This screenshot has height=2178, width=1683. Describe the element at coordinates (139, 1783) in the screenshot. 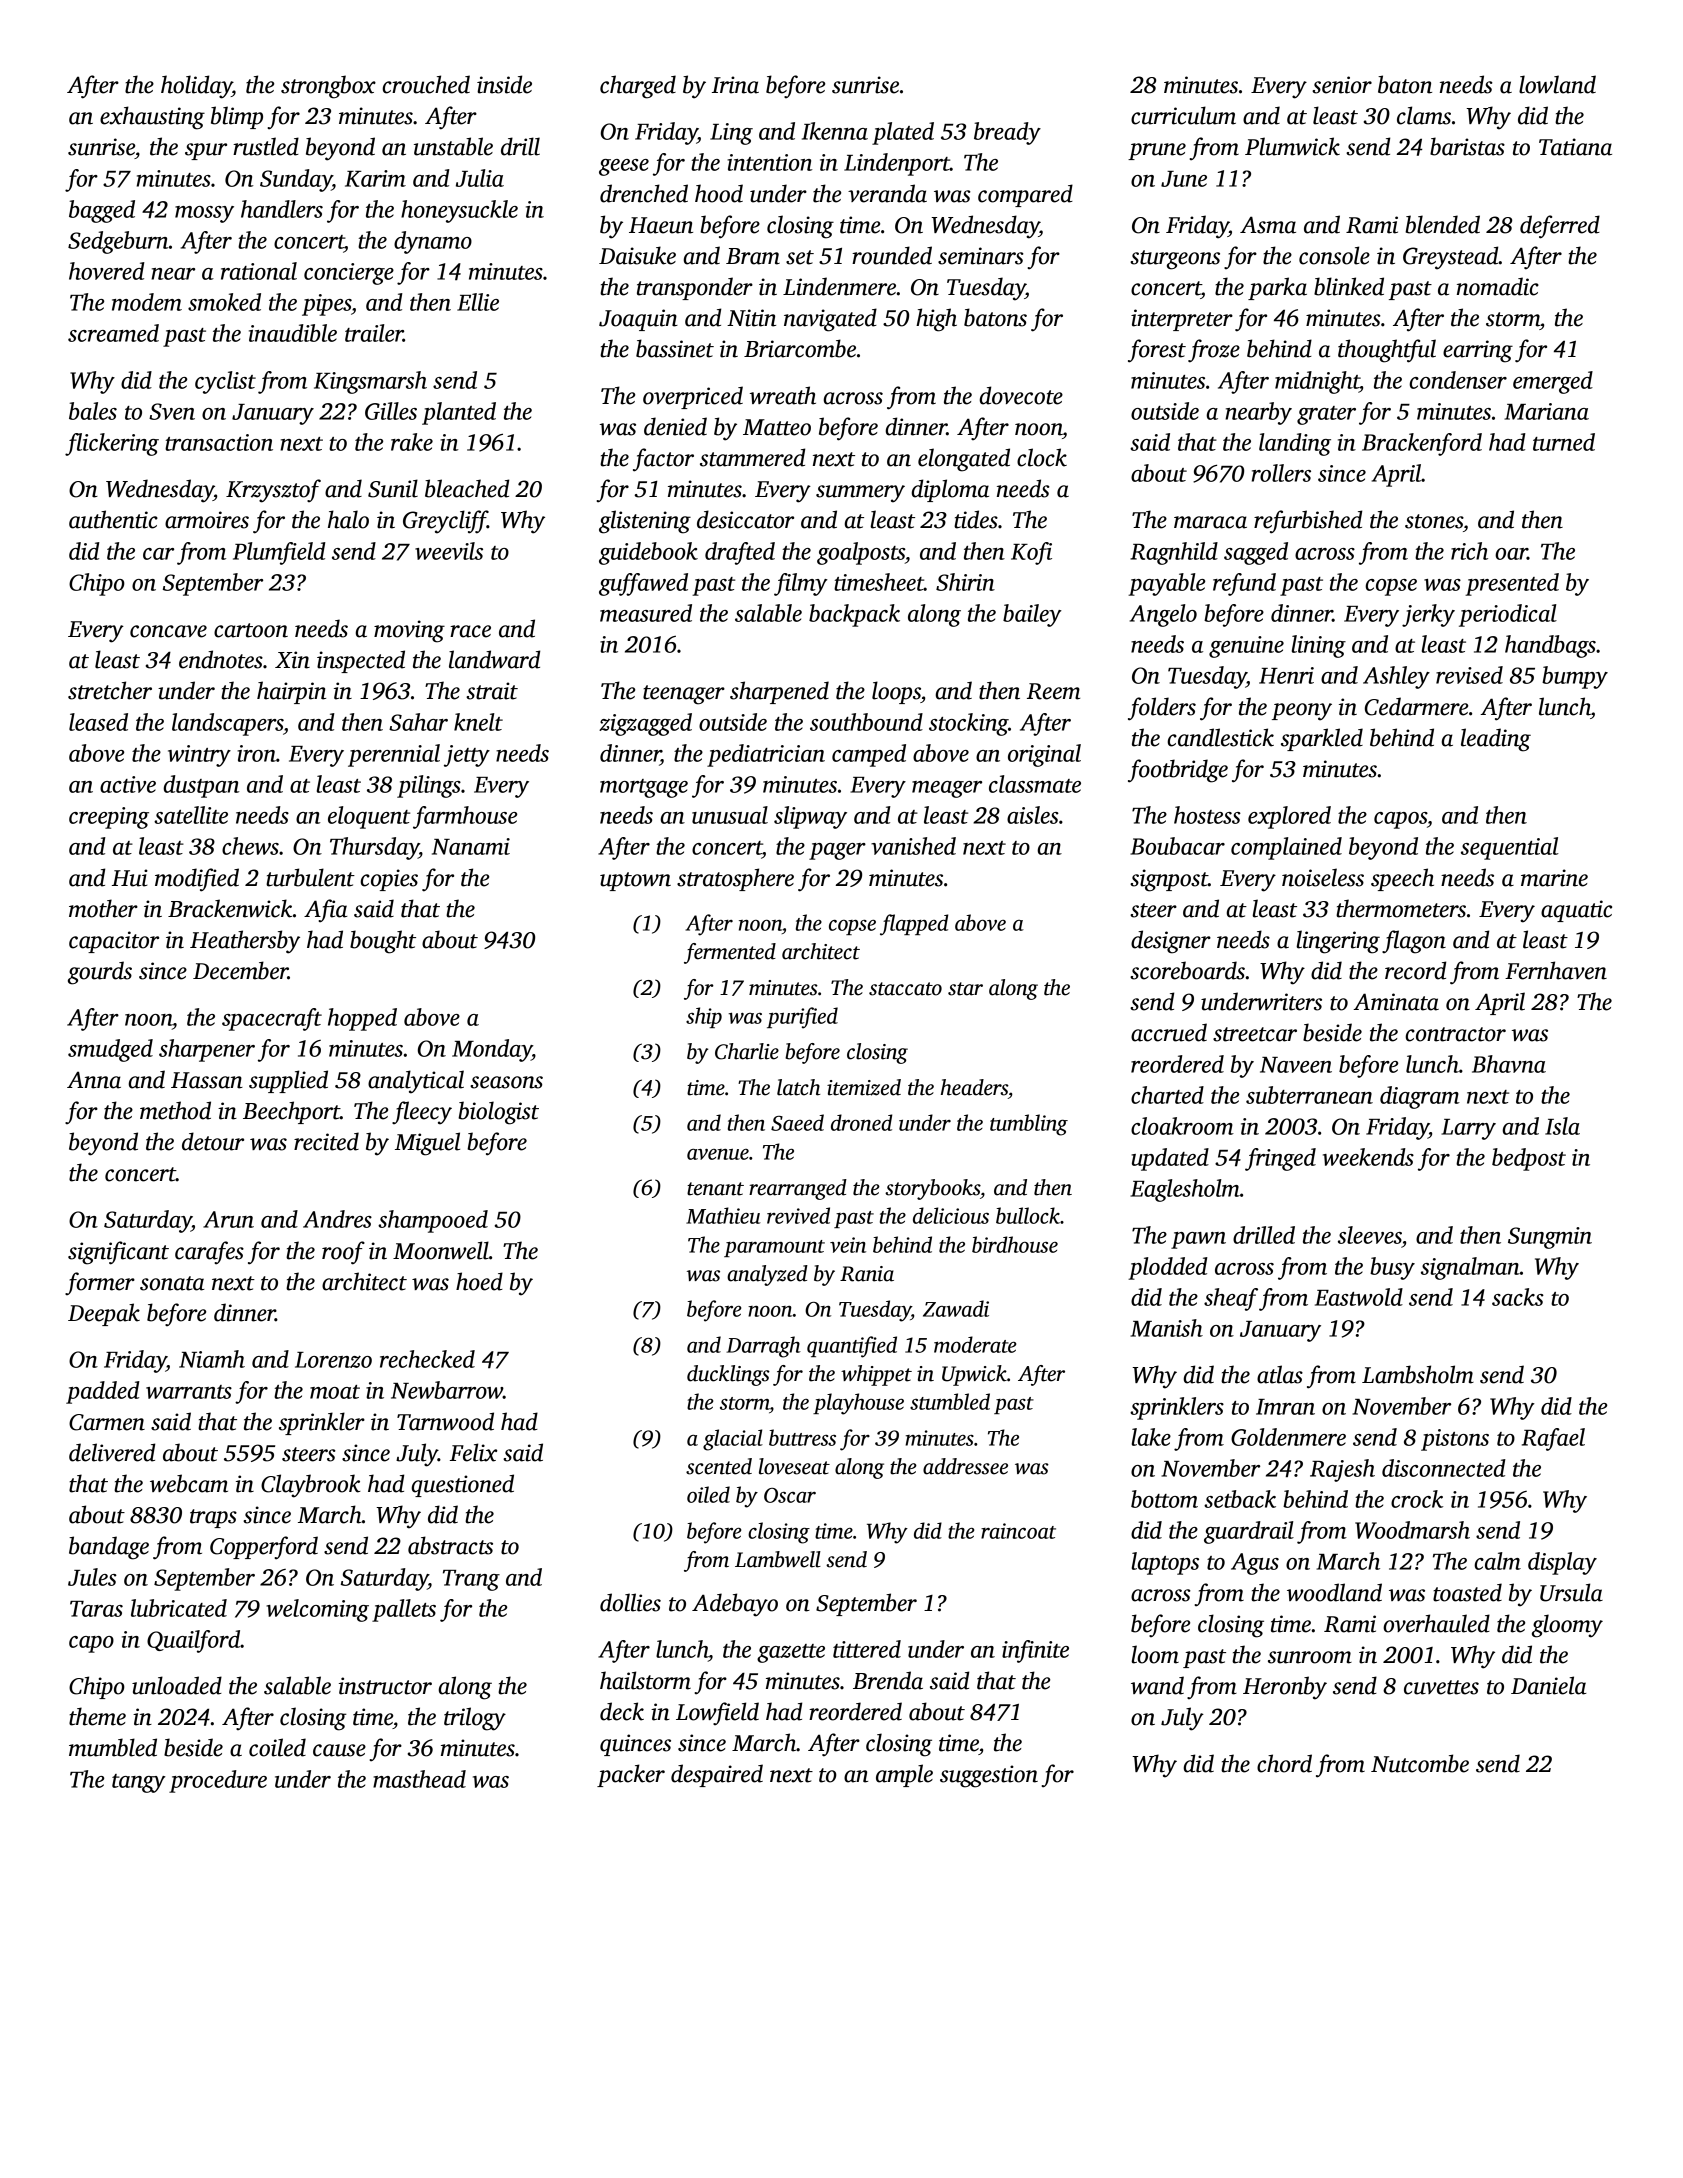

I see `tangy` at that location.
